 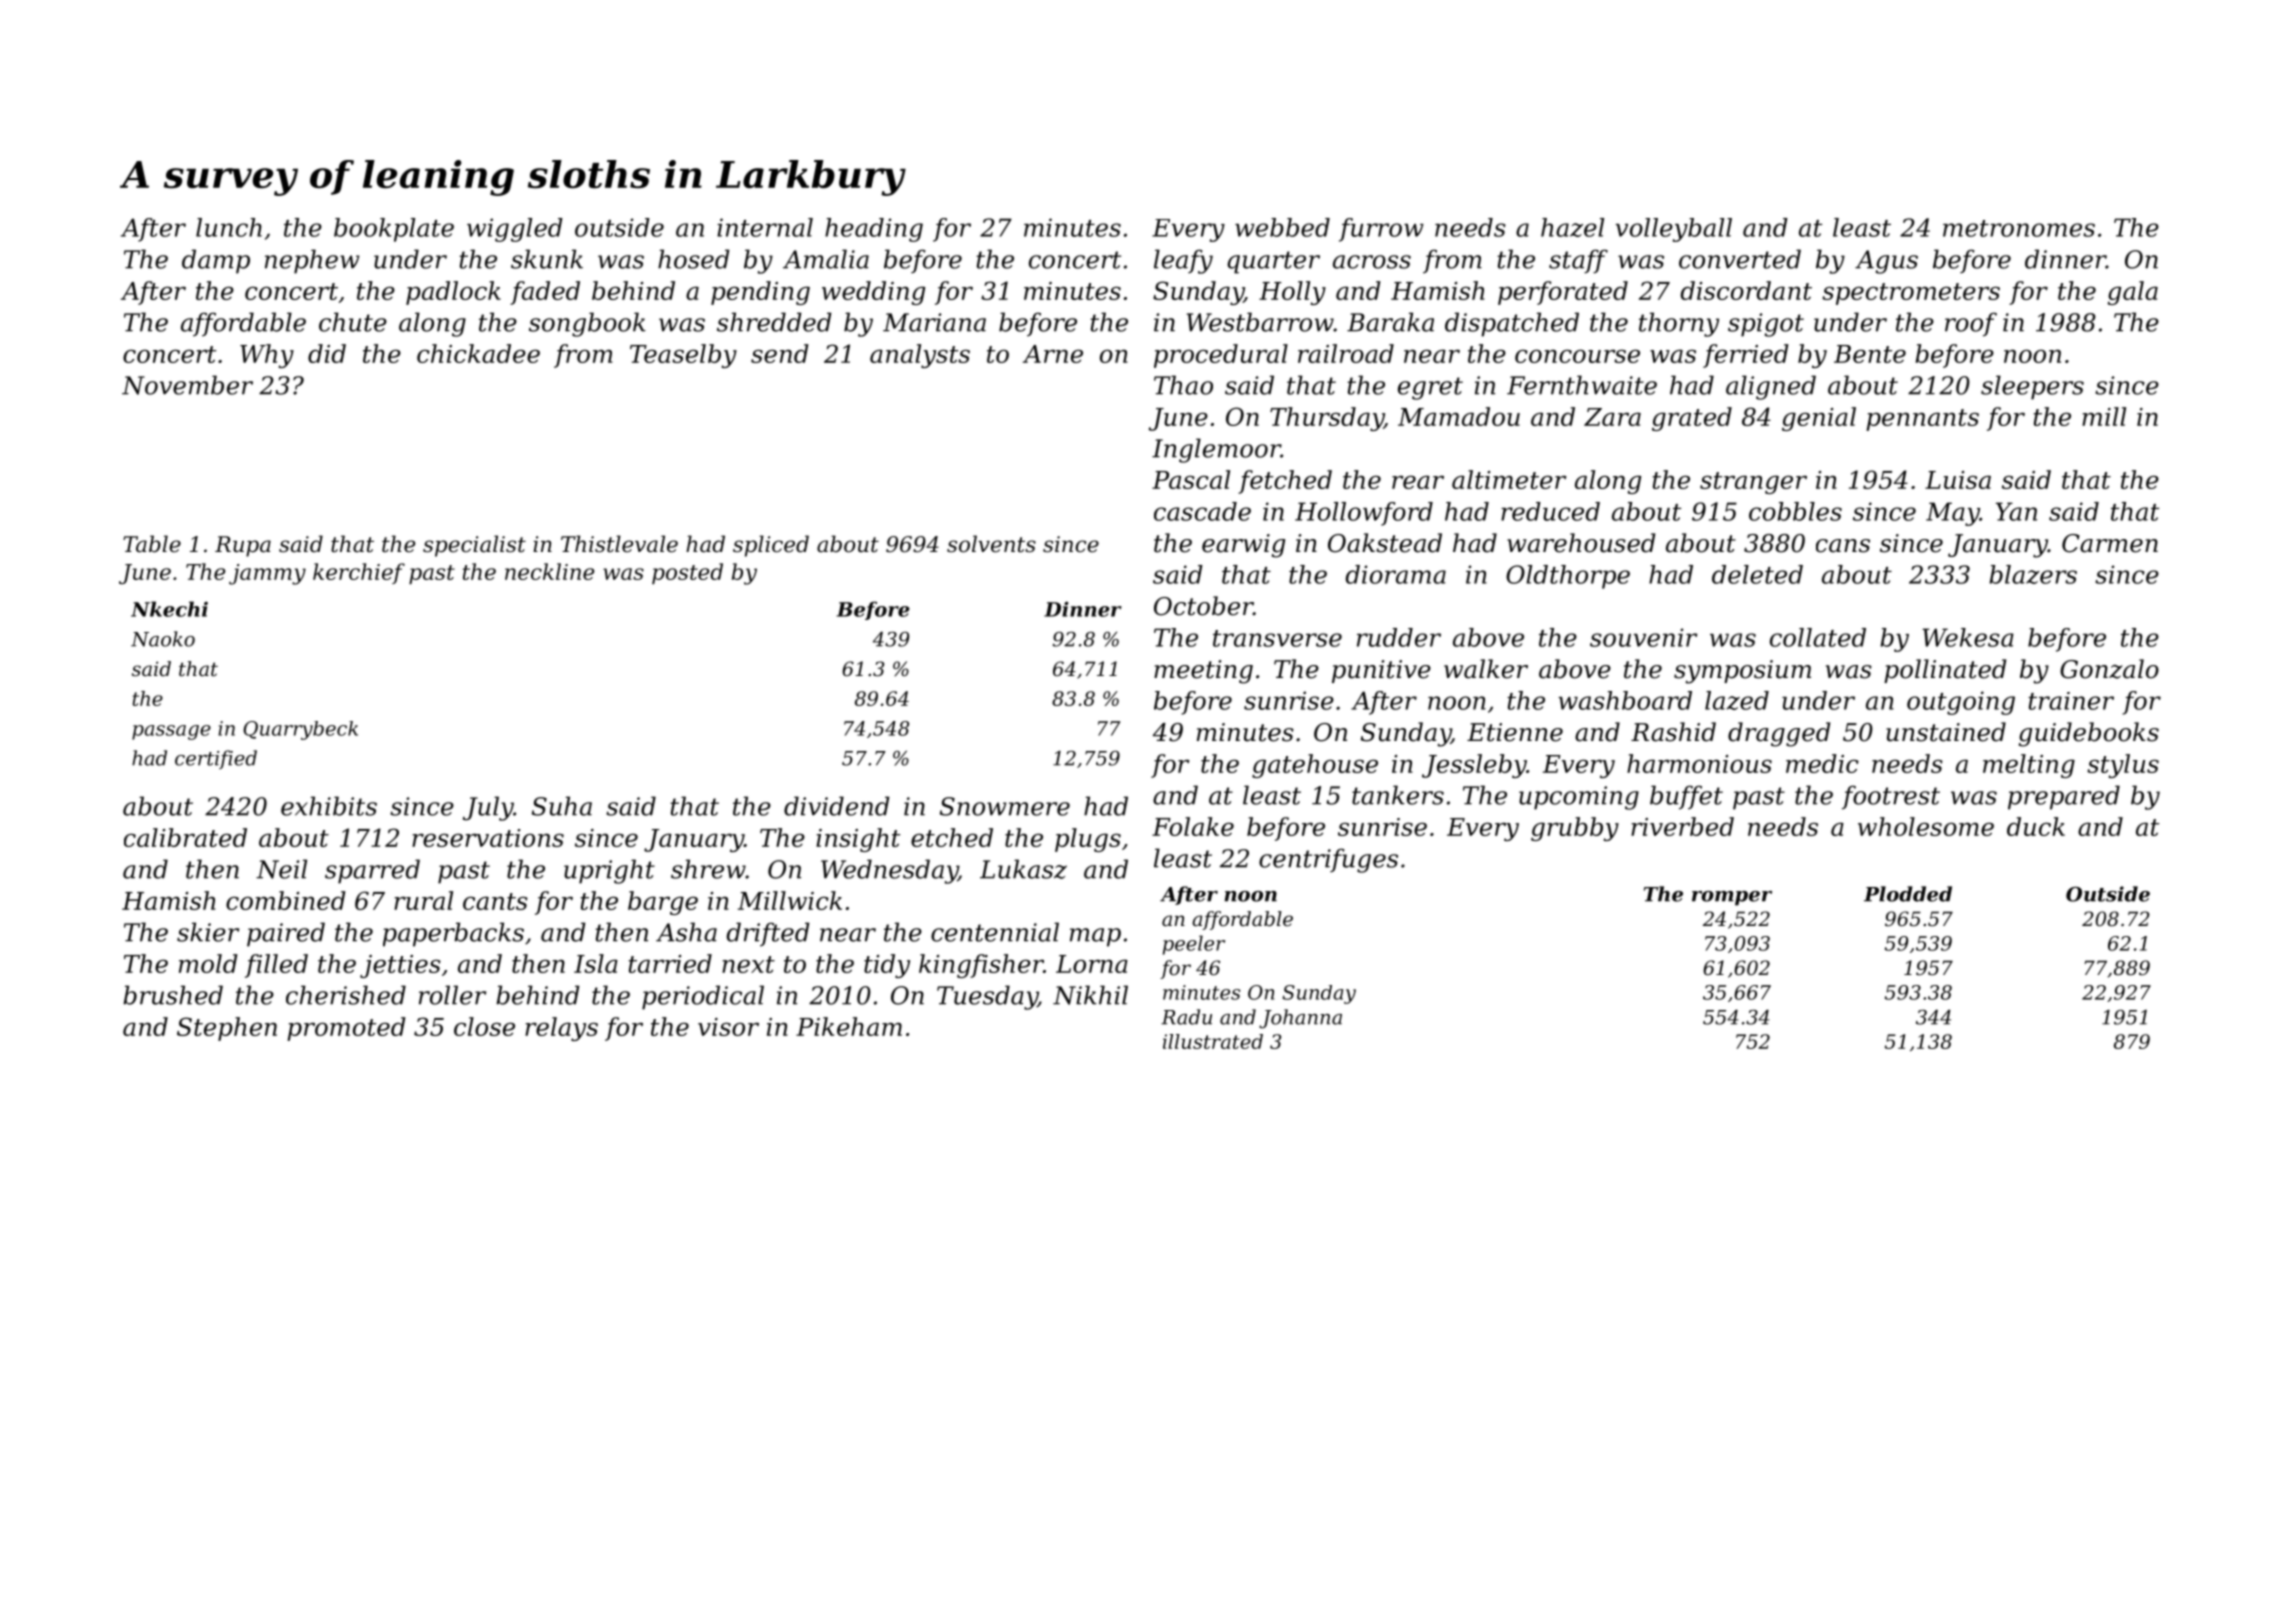 I want to click on periodical, so click(x=703, y=997).
